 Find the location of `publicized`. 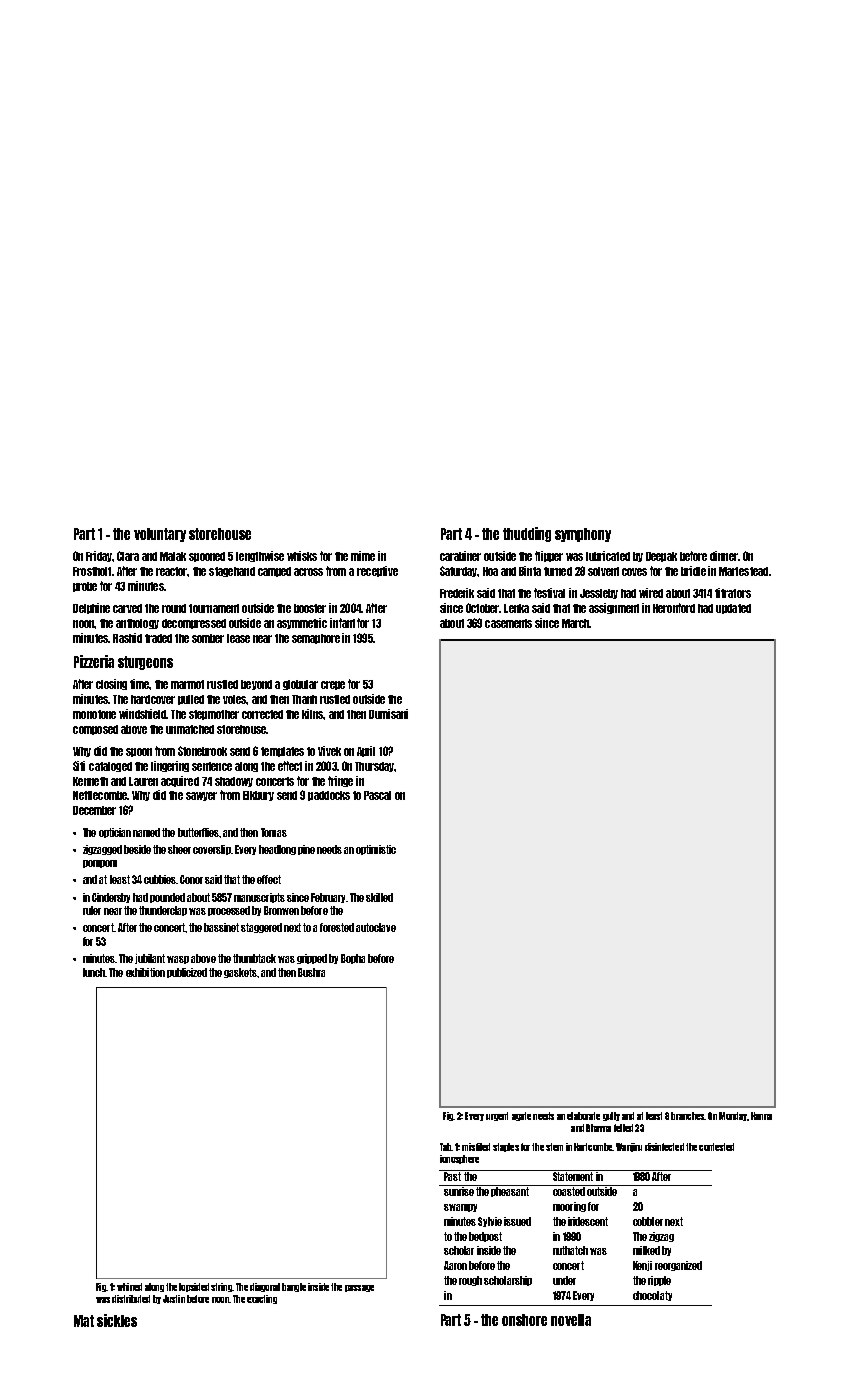

publicized is located at coordinates (187, 973).
